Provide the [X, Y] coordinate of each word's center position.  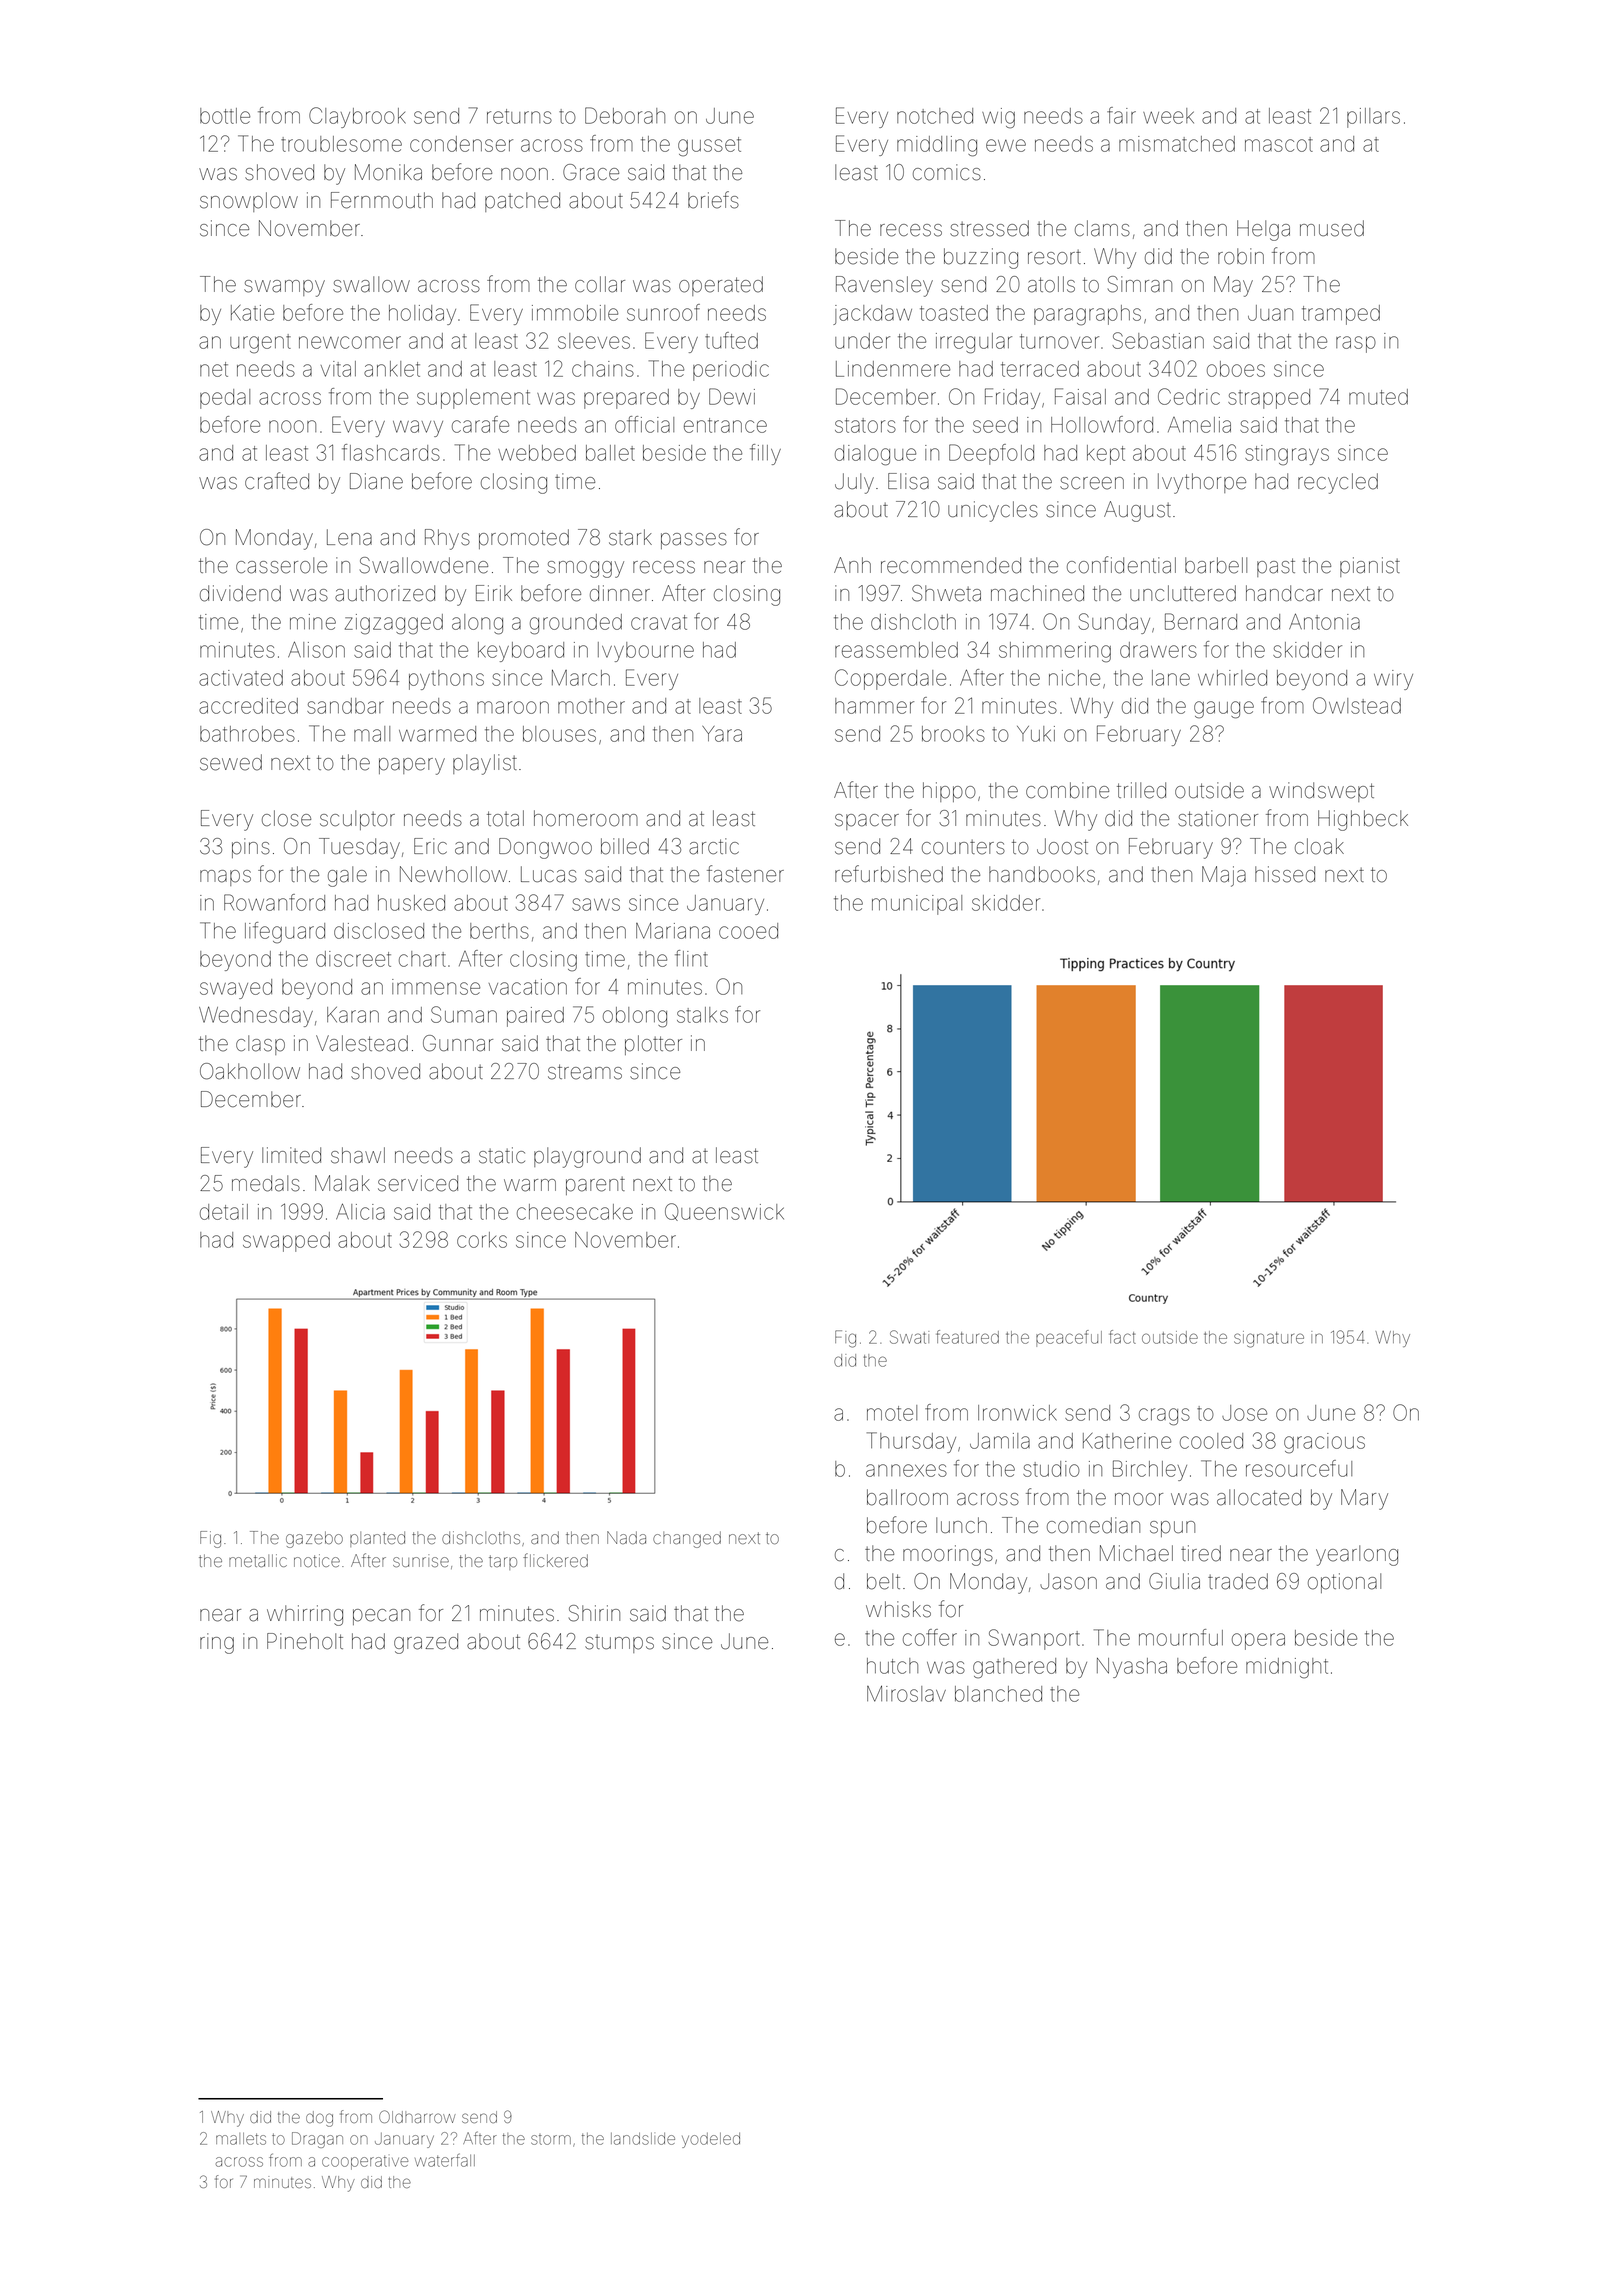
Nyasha [1132, 1668]
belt [883, 1581]
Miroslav [906, 1693]
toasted [954, 313]
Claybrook [357, 117]
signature [1269, 1339]
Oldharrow [417, 2116]
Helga [1263, 230]
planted [377, 1539]
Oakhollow [250, 1071]
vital [338, 369]
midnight [1287, 1668]
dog [319, 2119]
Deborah [625, 115]
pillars [1373, 118]
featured [967, 1337]
